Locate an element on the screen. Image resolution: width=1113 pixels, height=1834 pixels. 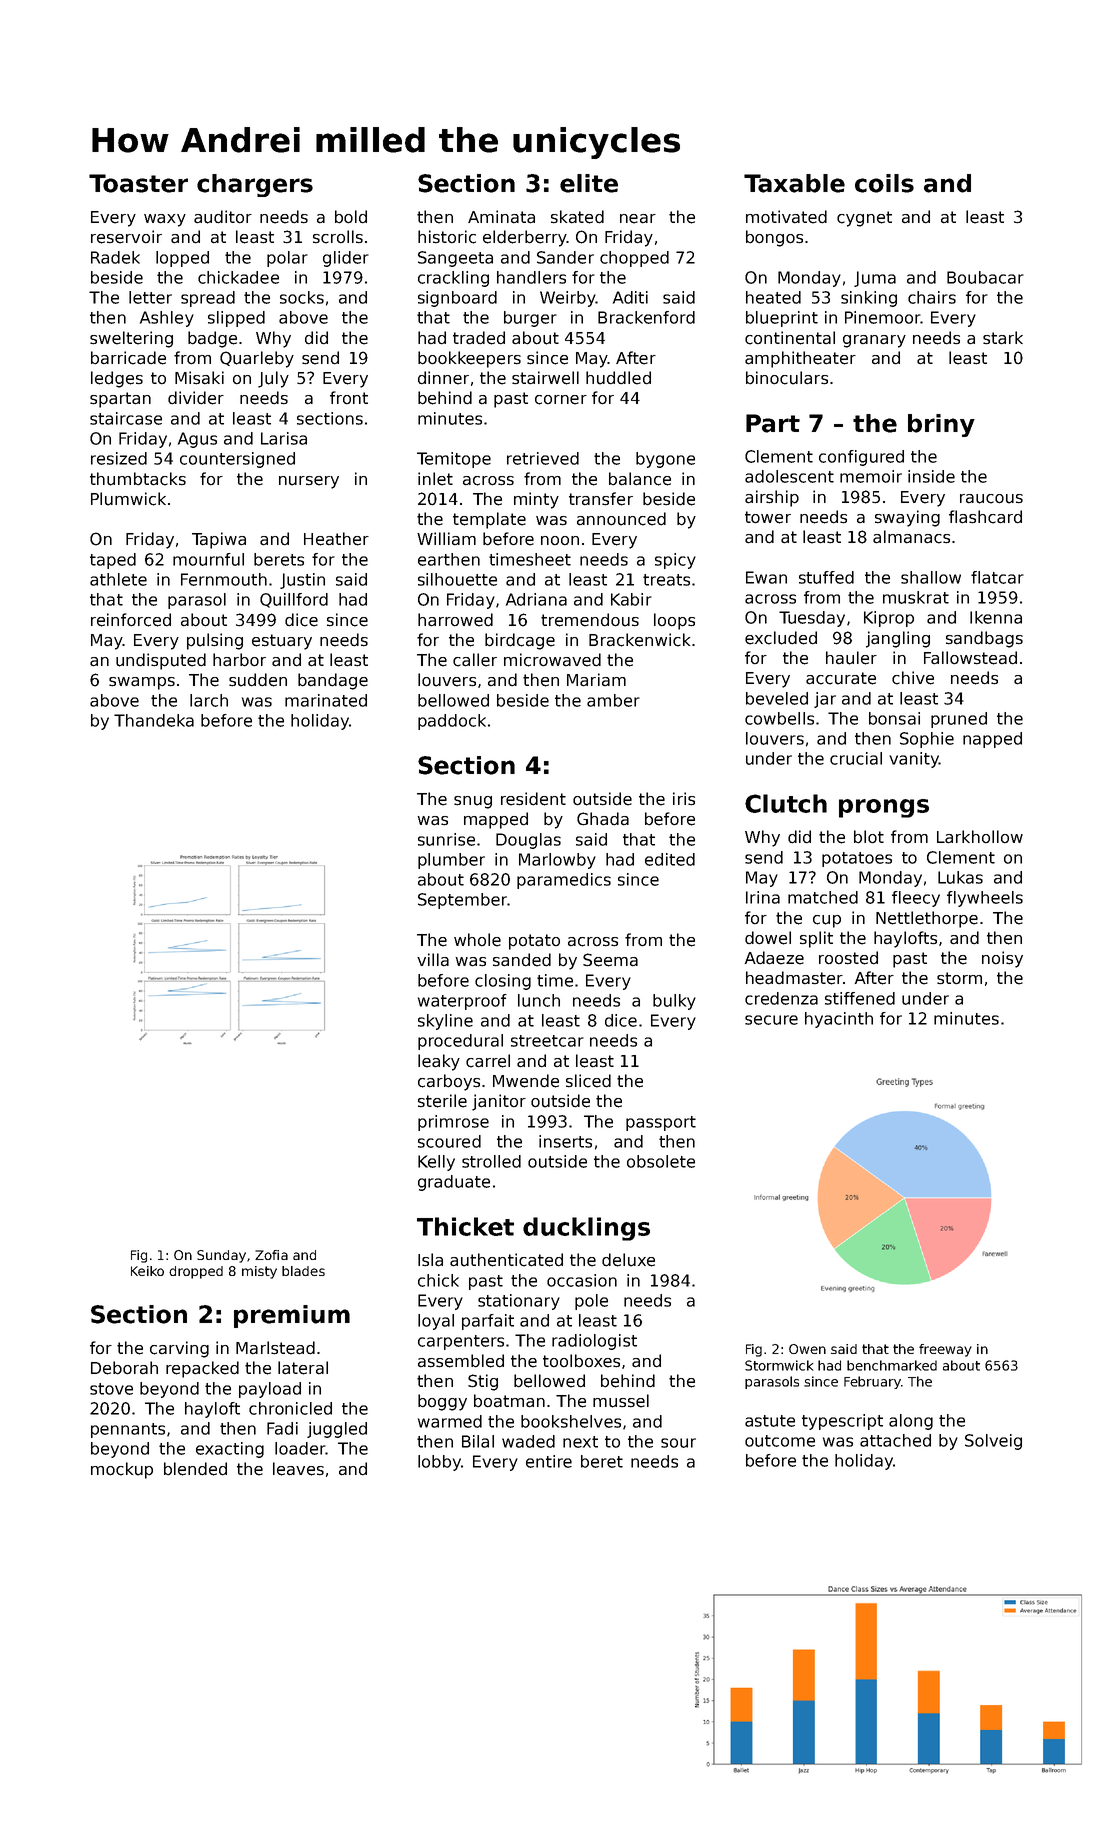
staircase is located at coordinates (126, 418).
